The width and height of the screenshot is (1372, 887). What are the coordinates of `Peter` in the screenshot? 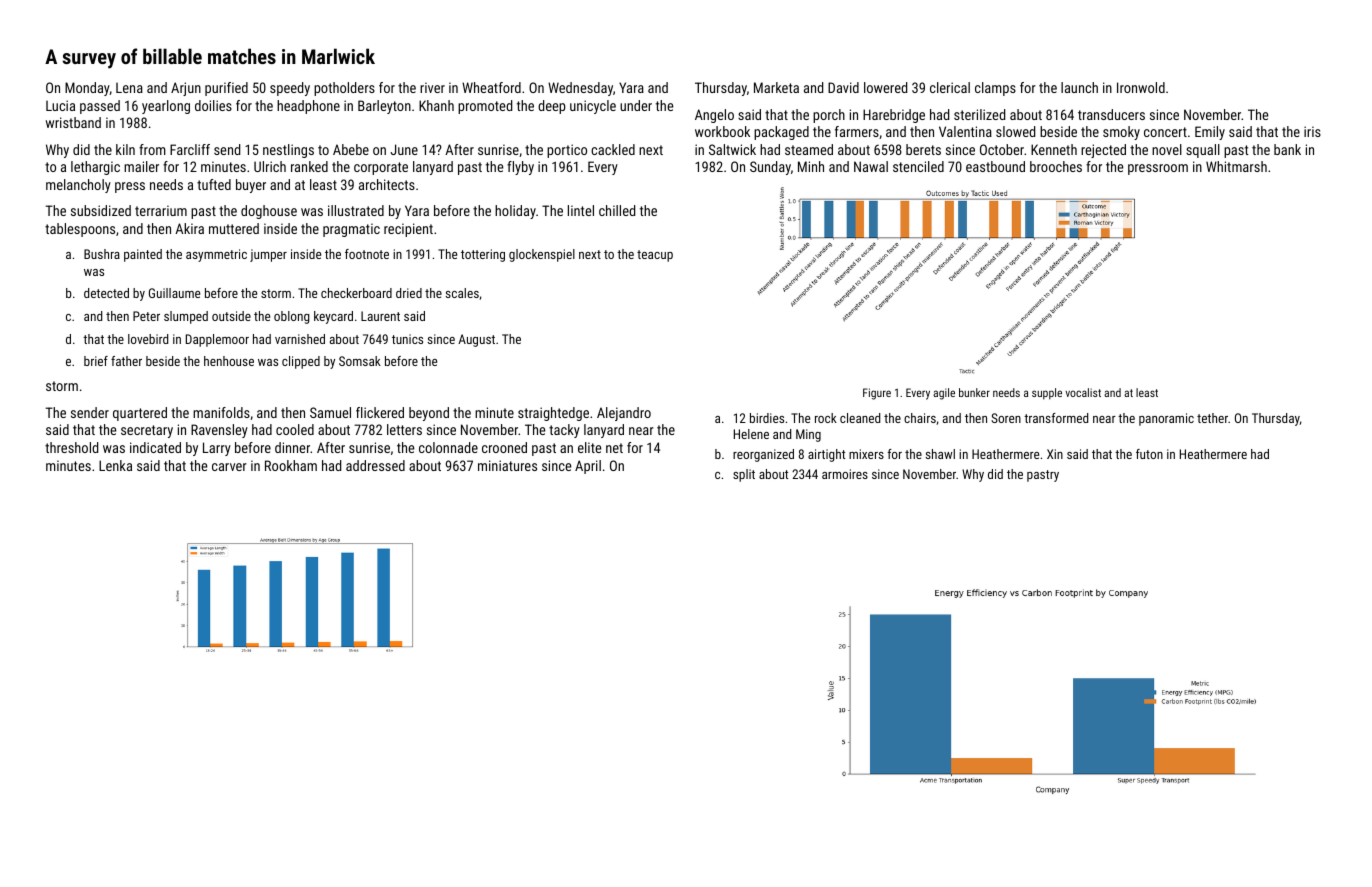 It's located at (146, 316).
